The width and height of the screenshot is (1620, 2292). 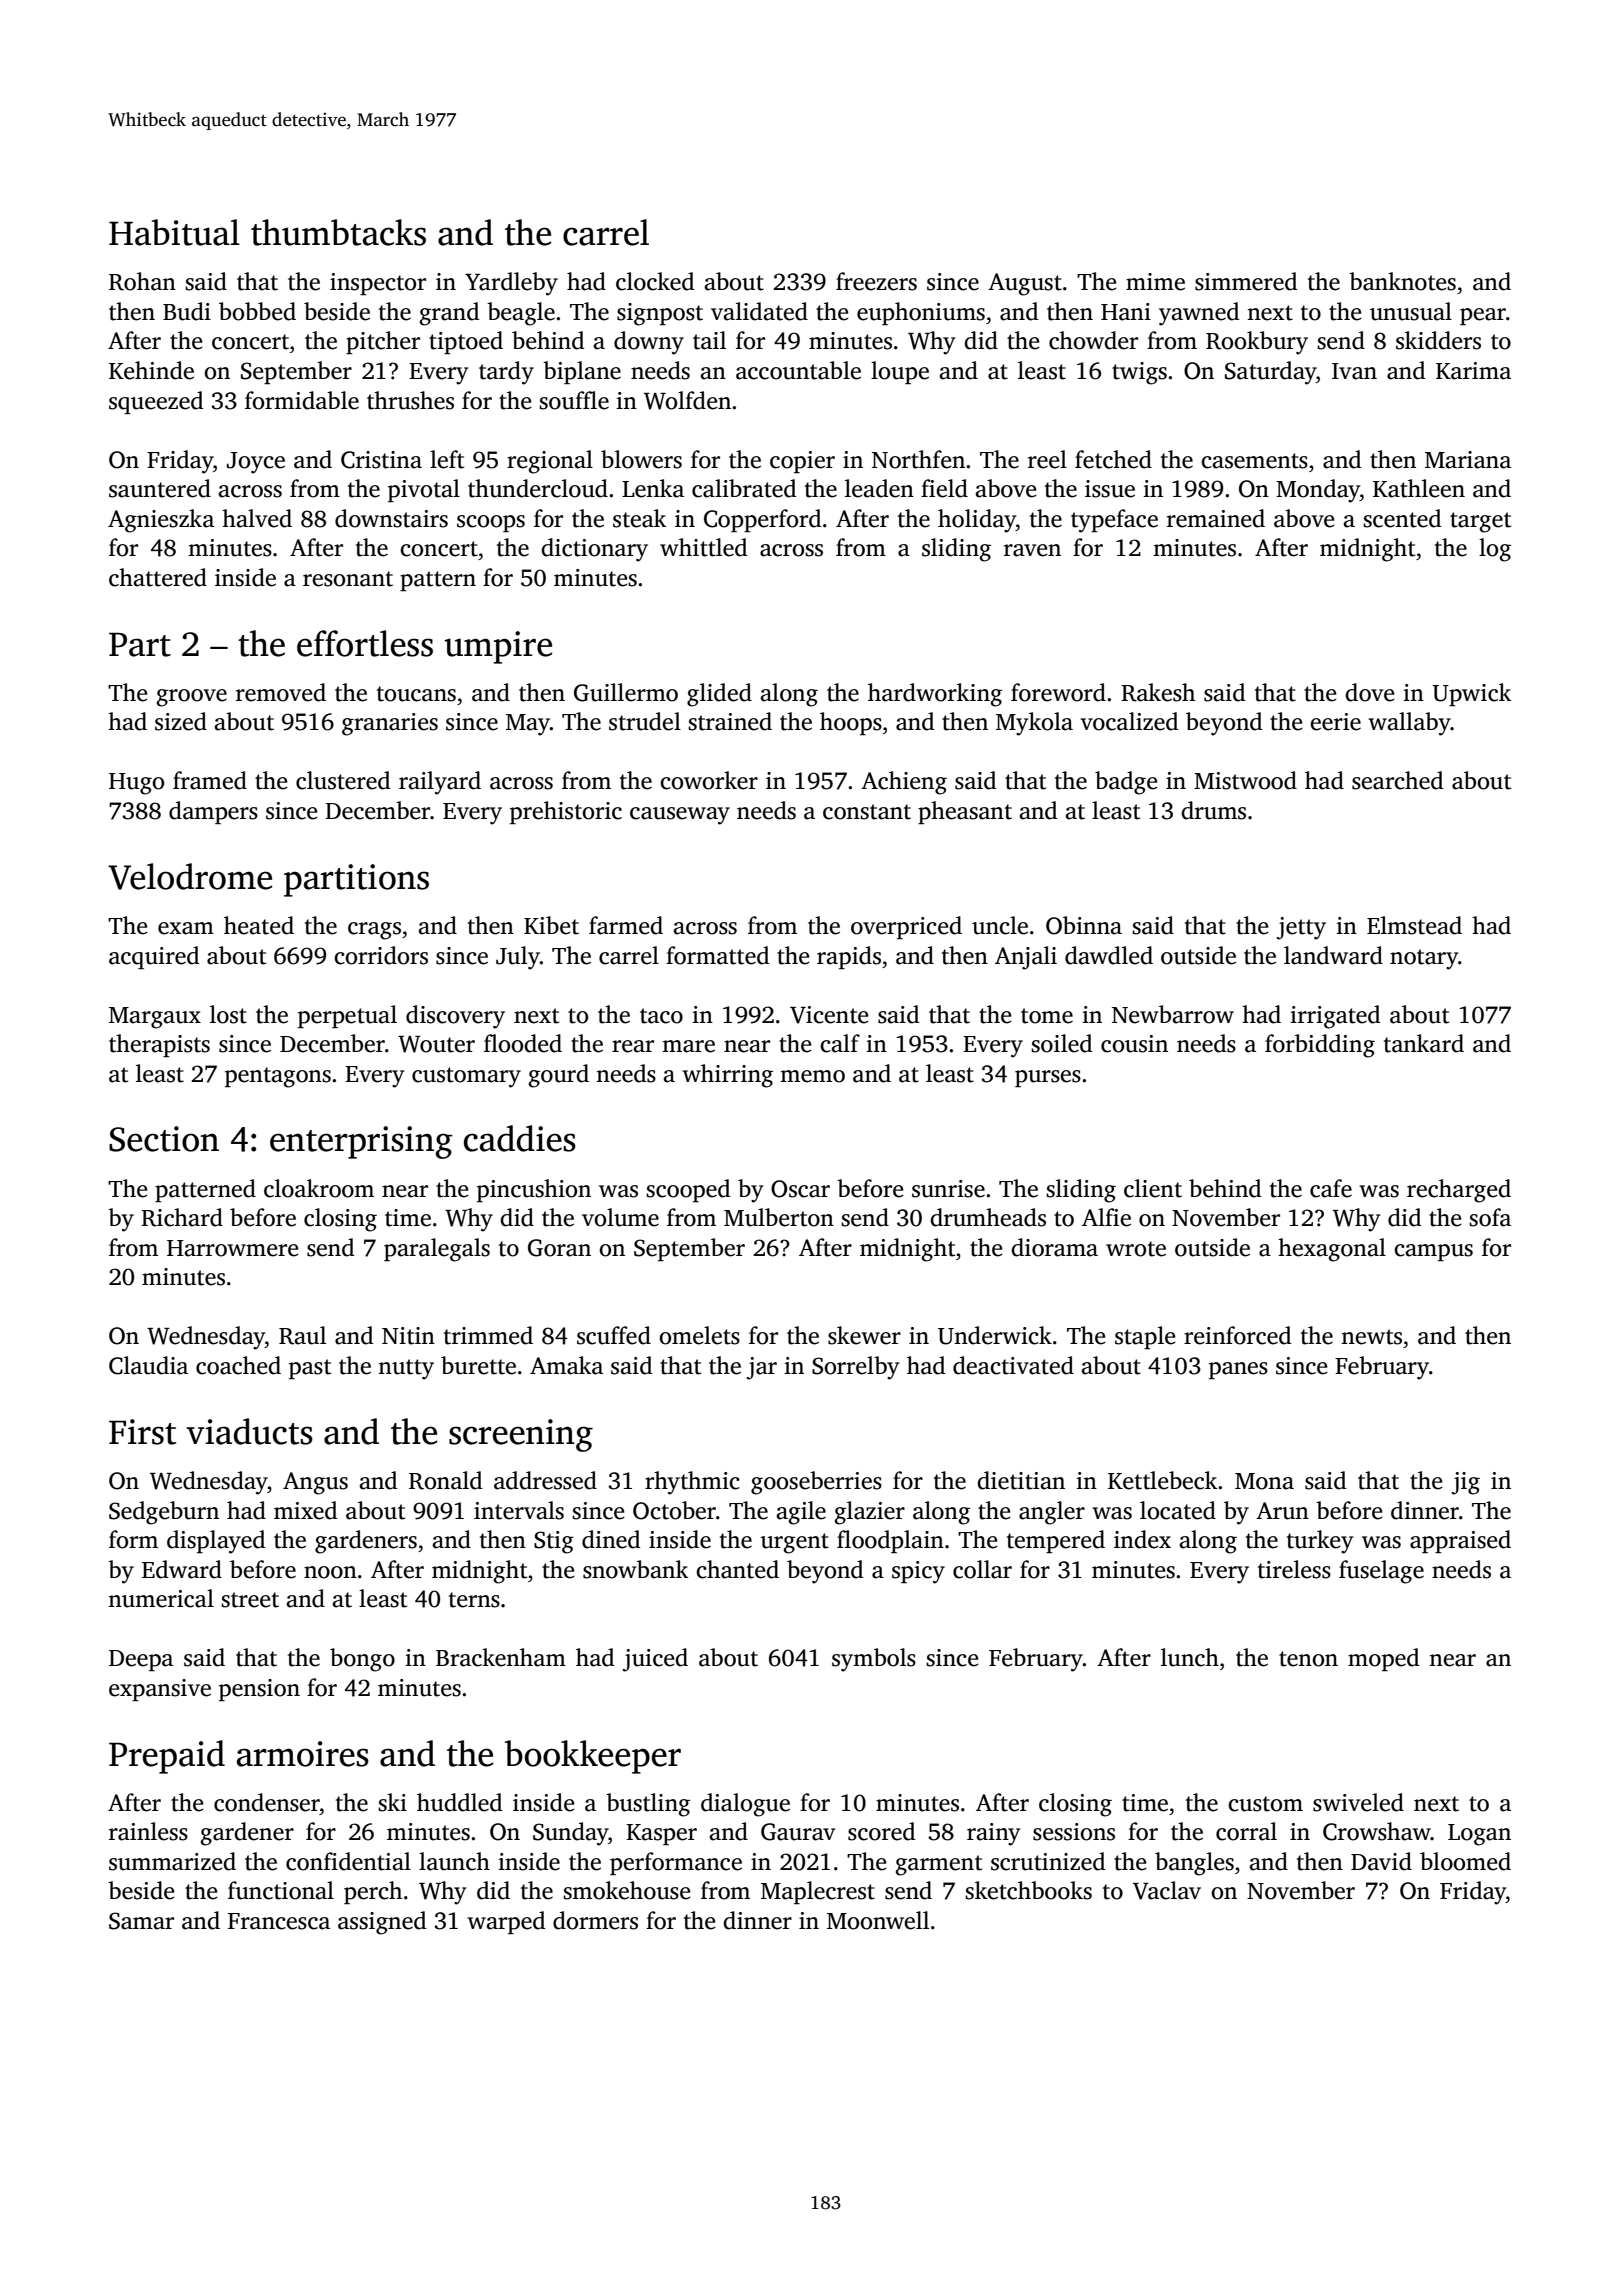 I want to click on recharged, so click(x=1459, y=1191).
